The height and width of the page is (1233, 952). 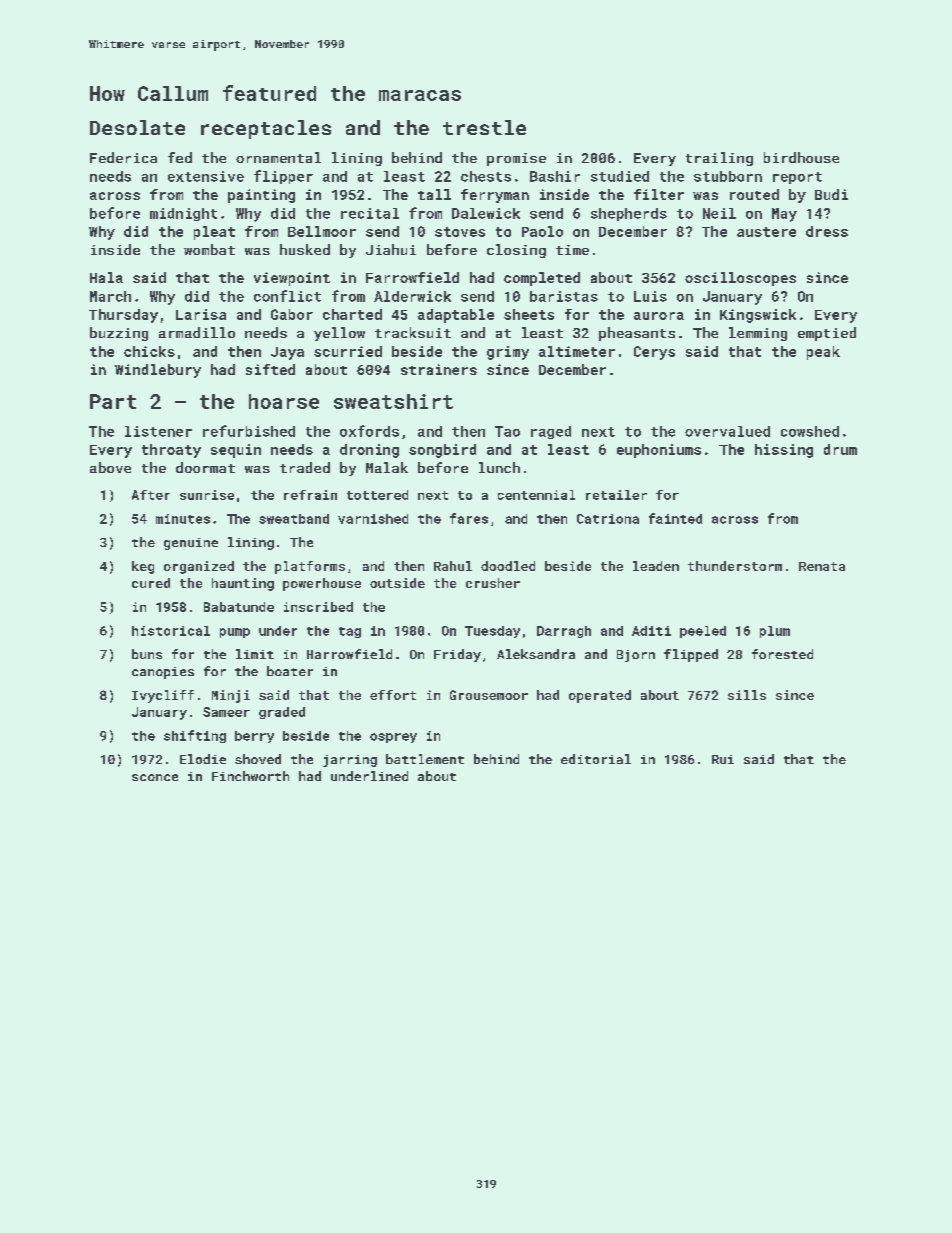 I want to click on above, so click(x=110, y=467).
